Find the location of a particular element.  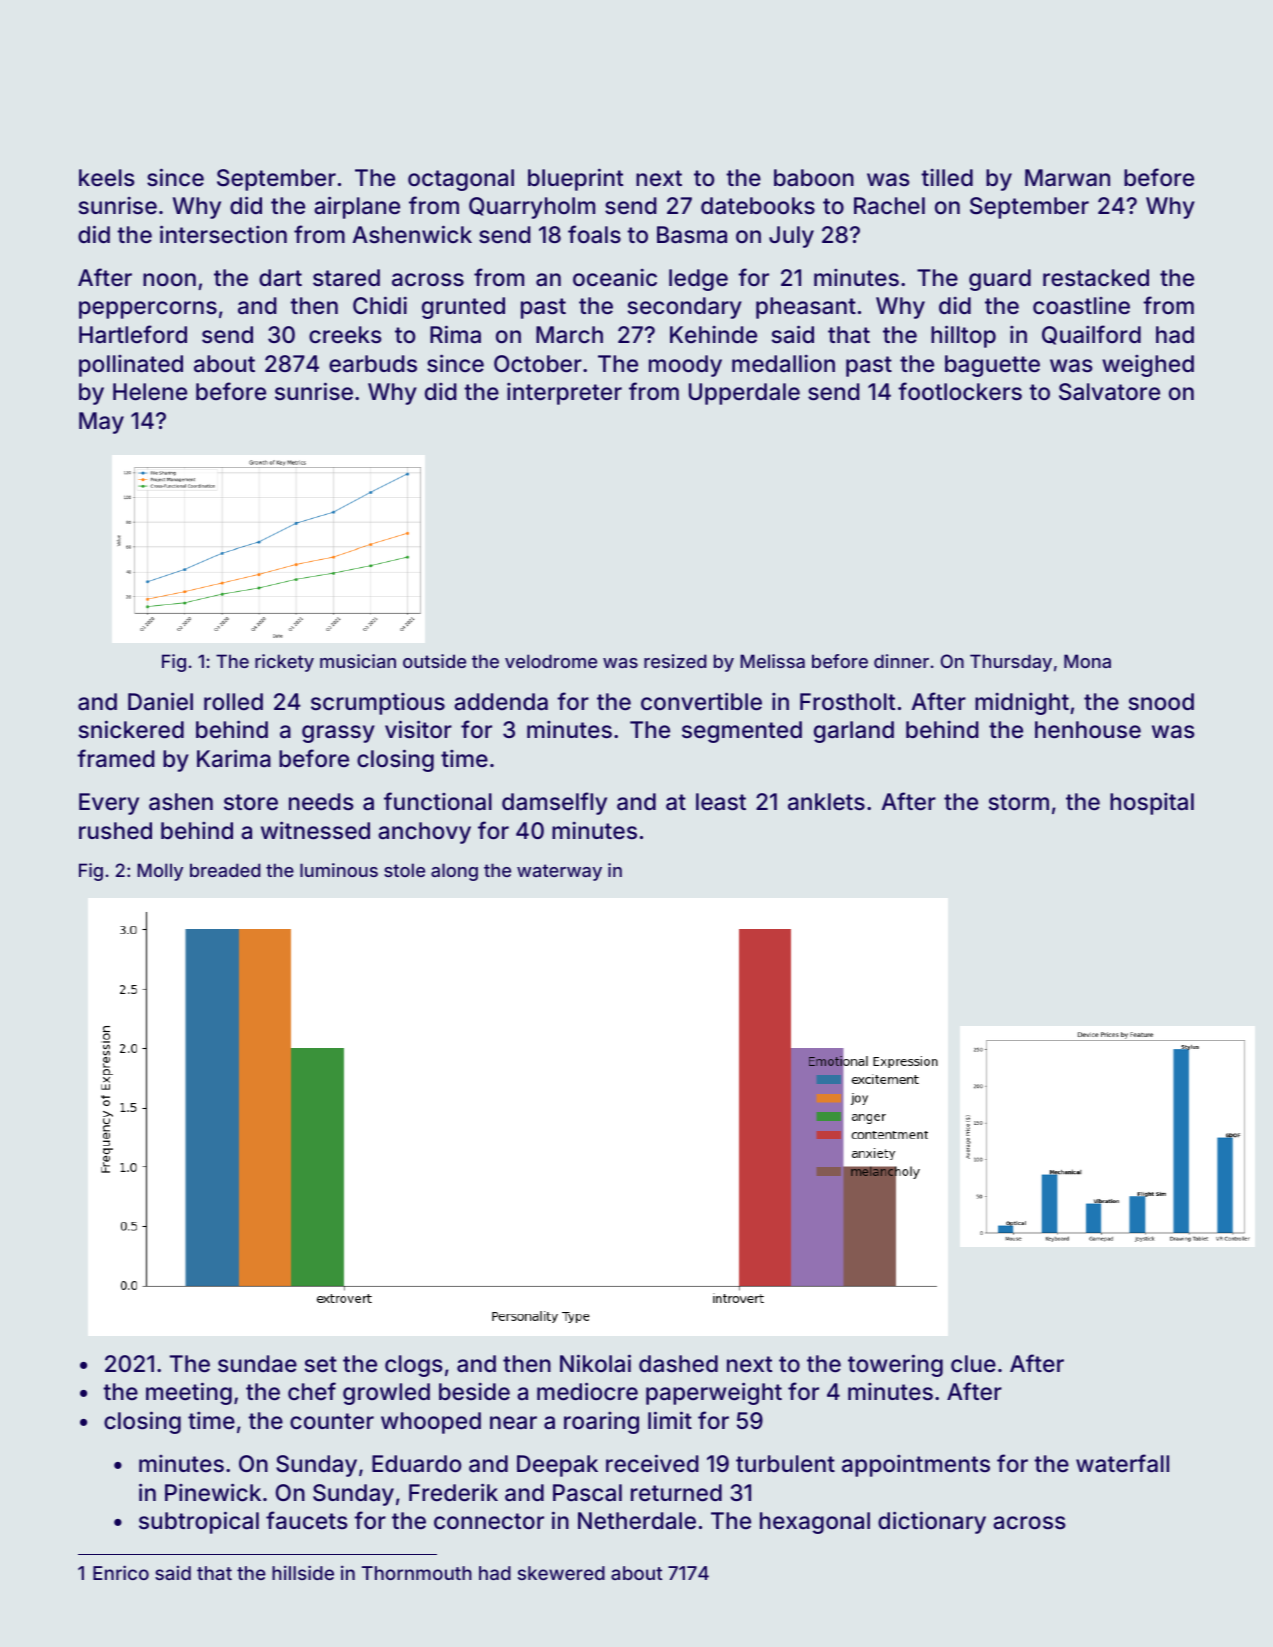

hexagonal is located at coordinates (815, 1523).
